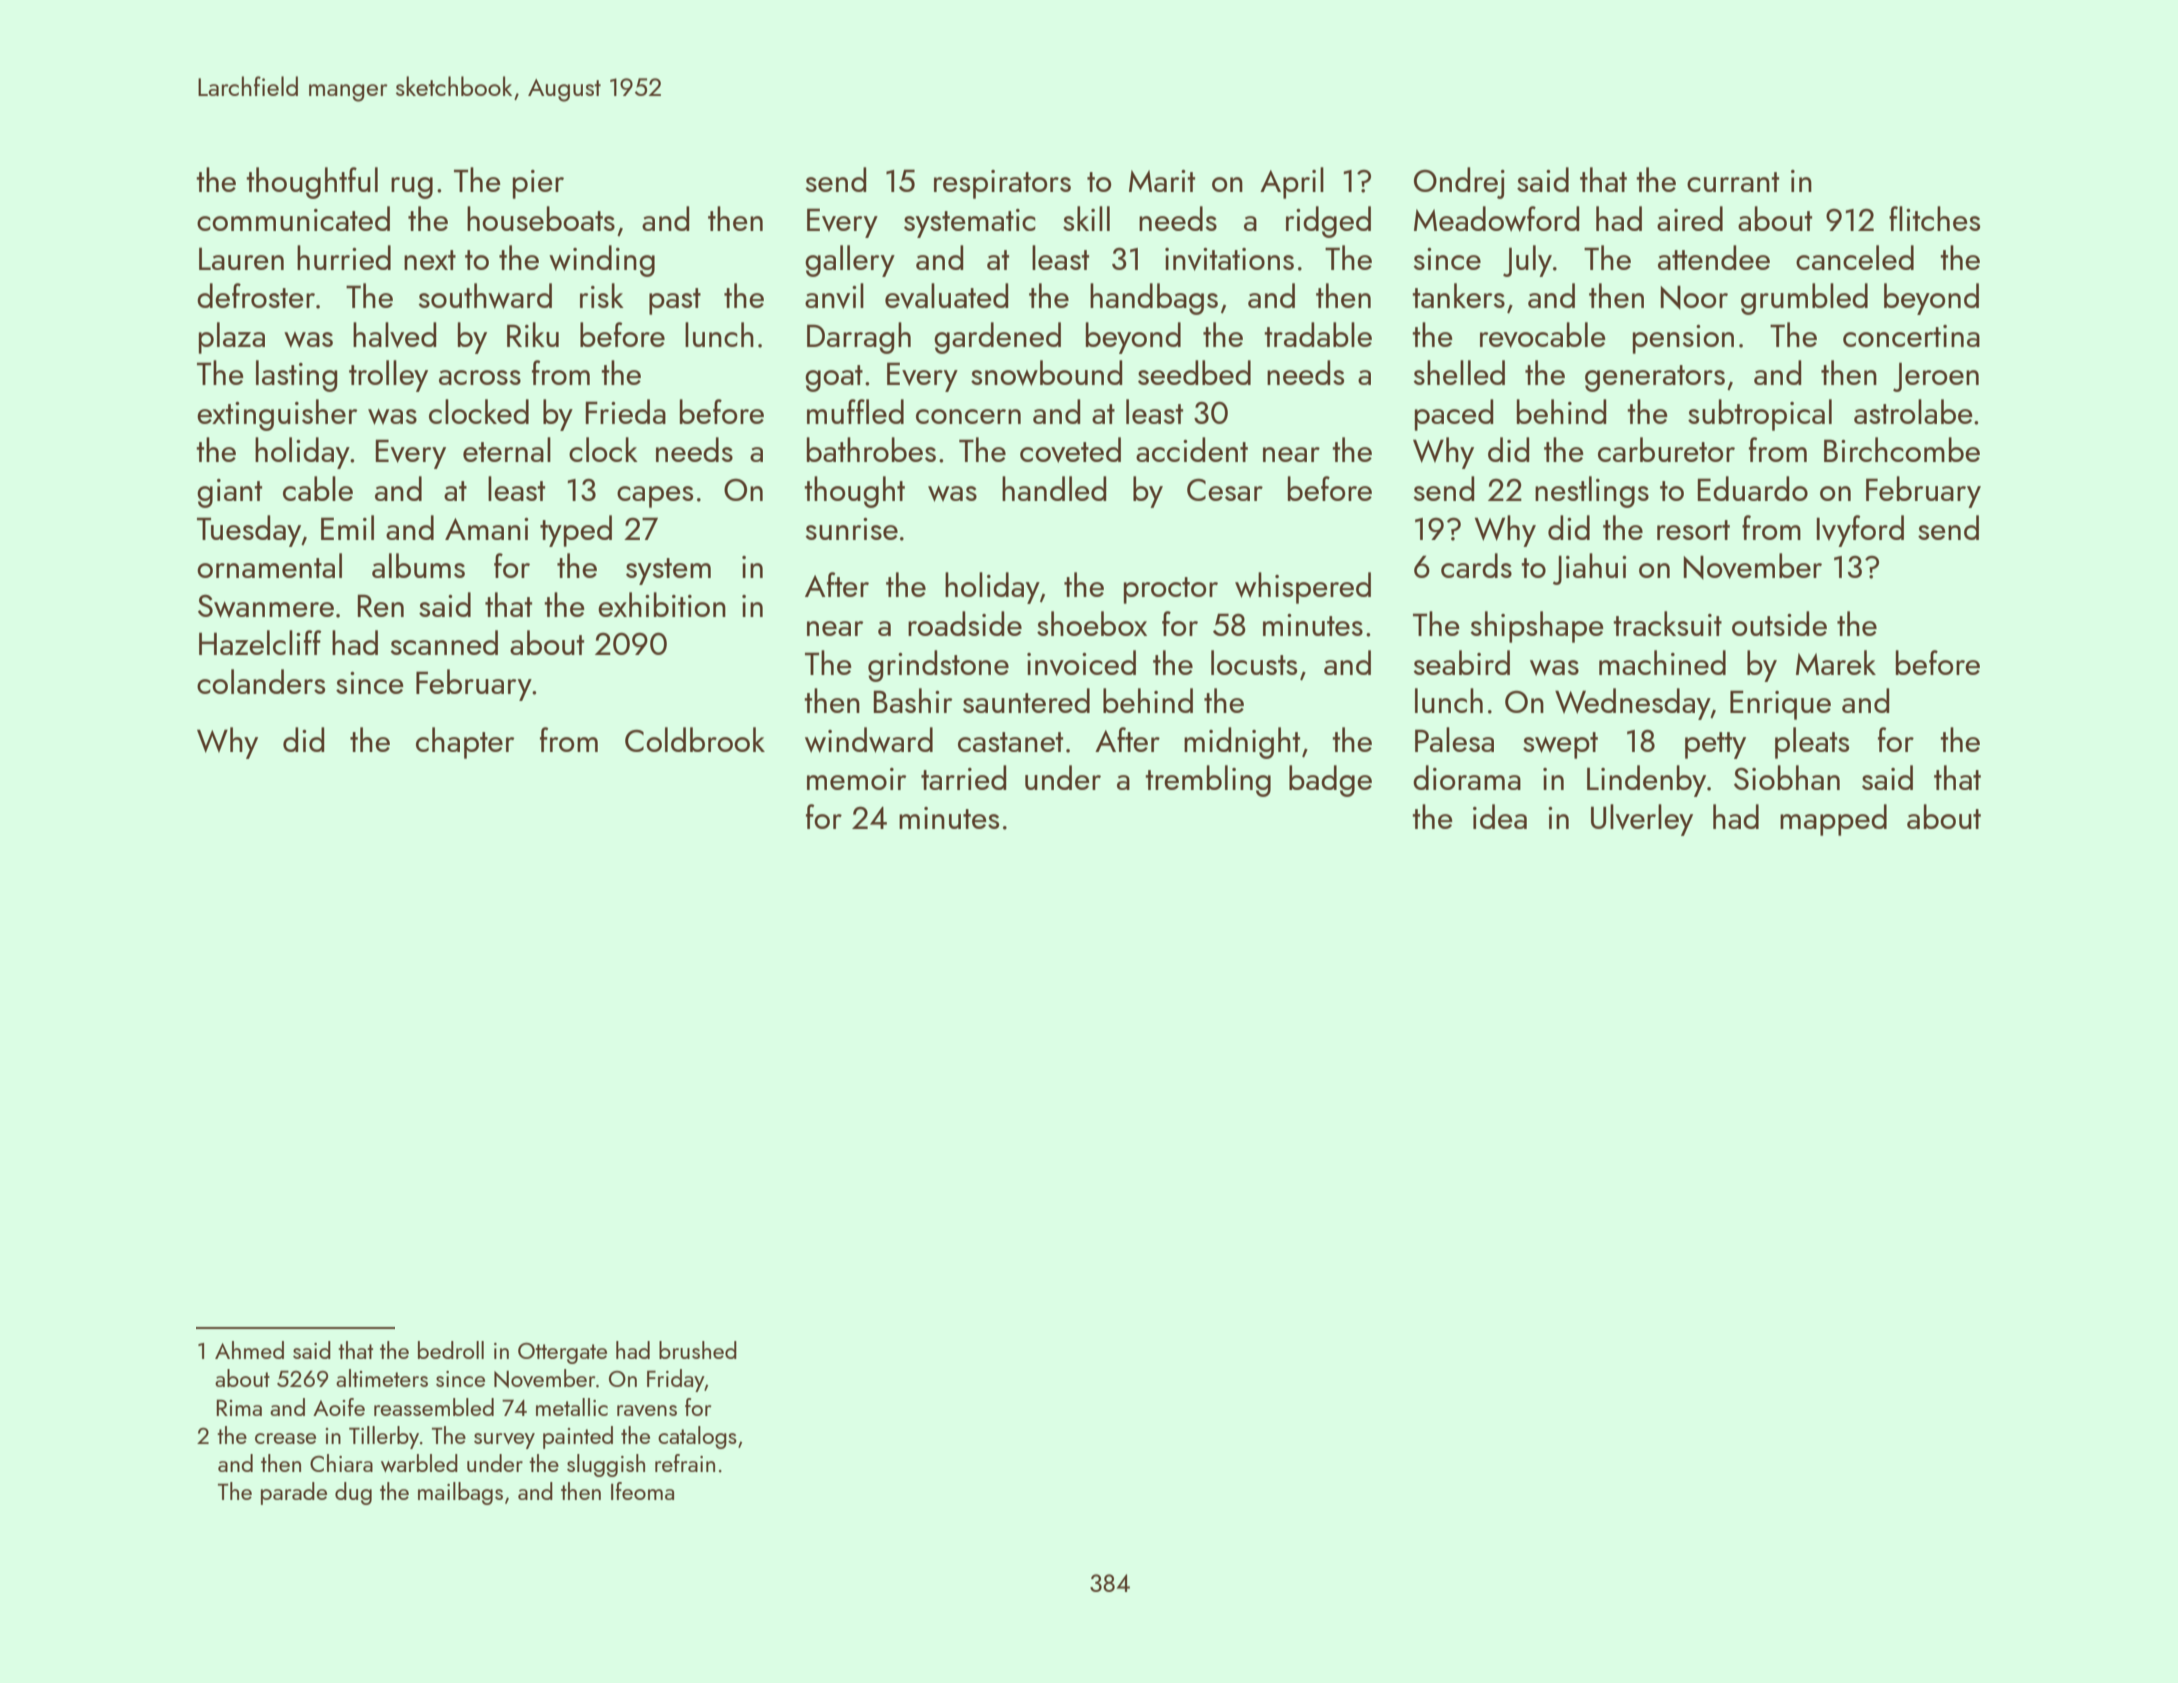  I want to click on Ifeoma, so click(642, 1491).
